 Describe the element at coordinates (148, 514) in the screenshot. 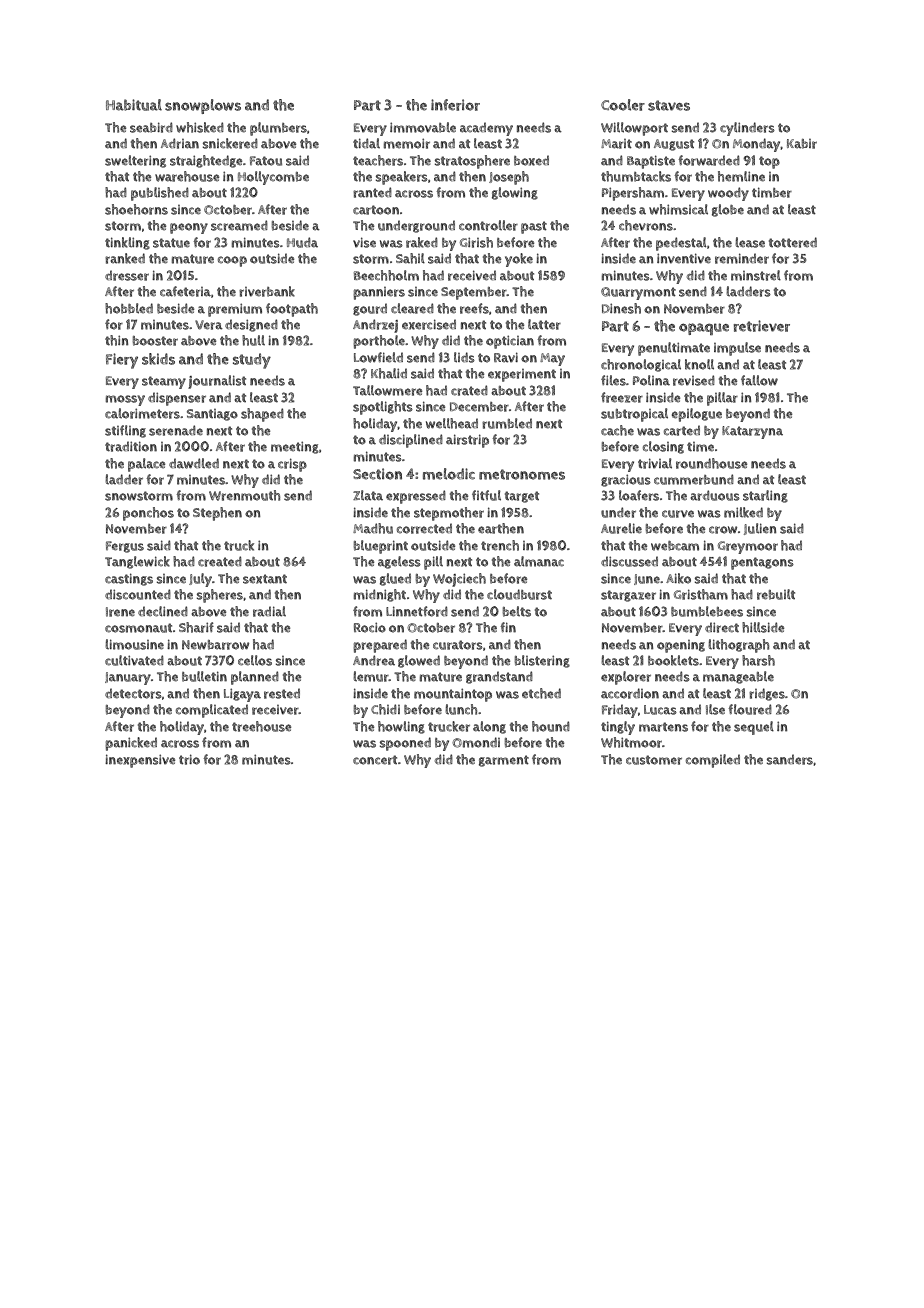

I see `ponchos` at that location.
